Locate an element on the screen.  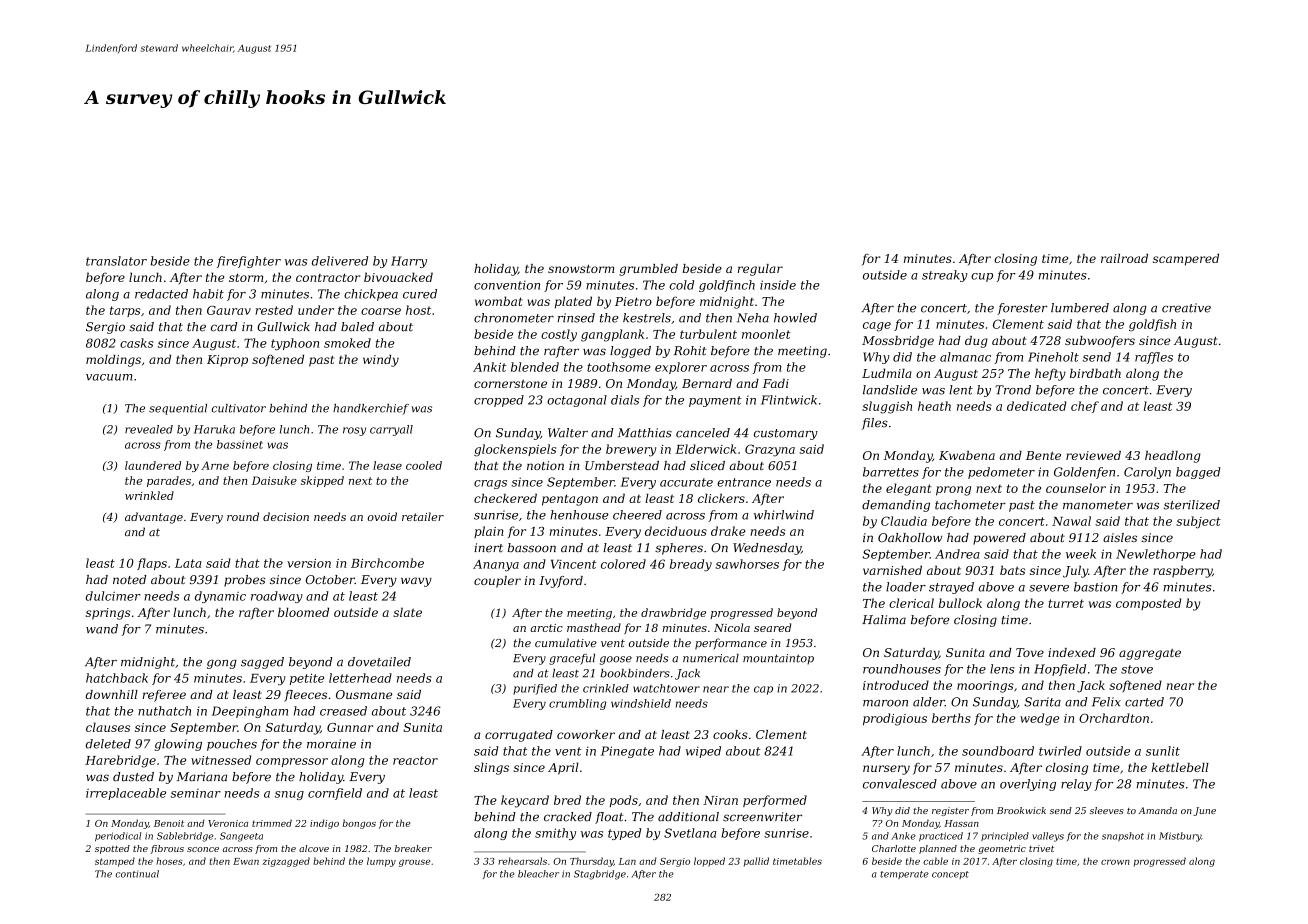
scampered is located at coordinates (1186, 260).
